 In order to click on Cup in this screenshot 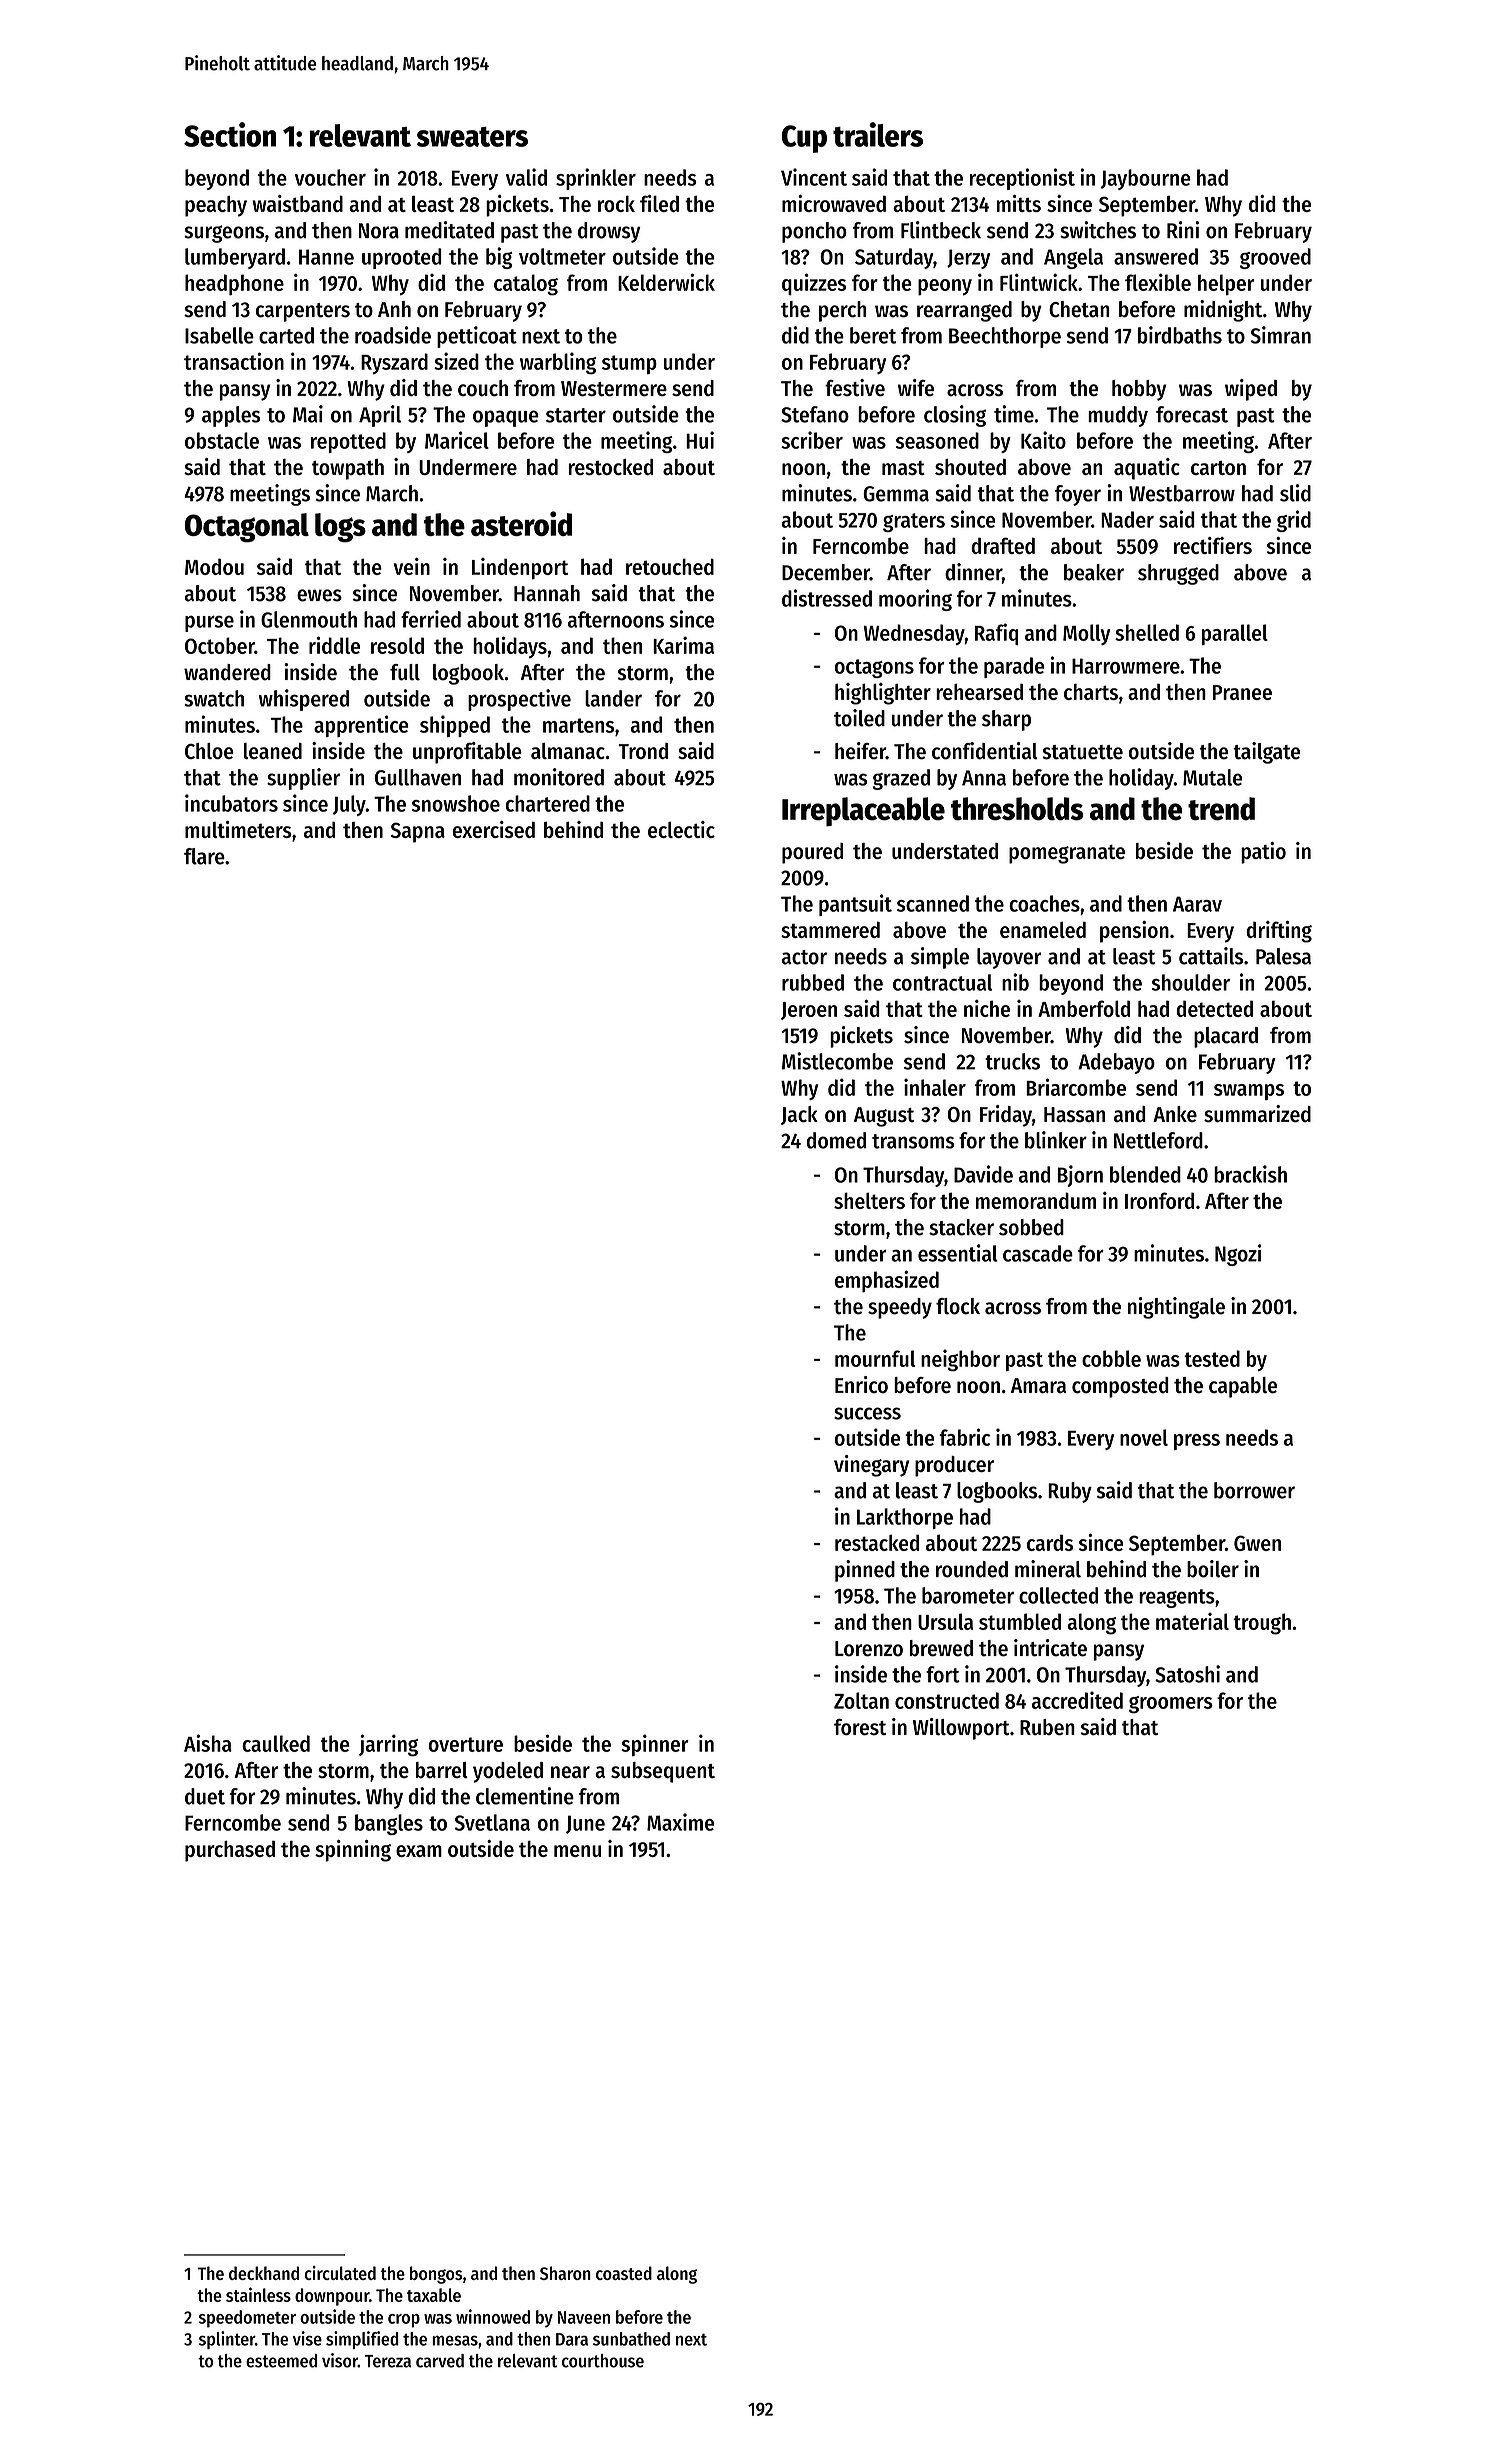, I will do `click(804, 139)`.
